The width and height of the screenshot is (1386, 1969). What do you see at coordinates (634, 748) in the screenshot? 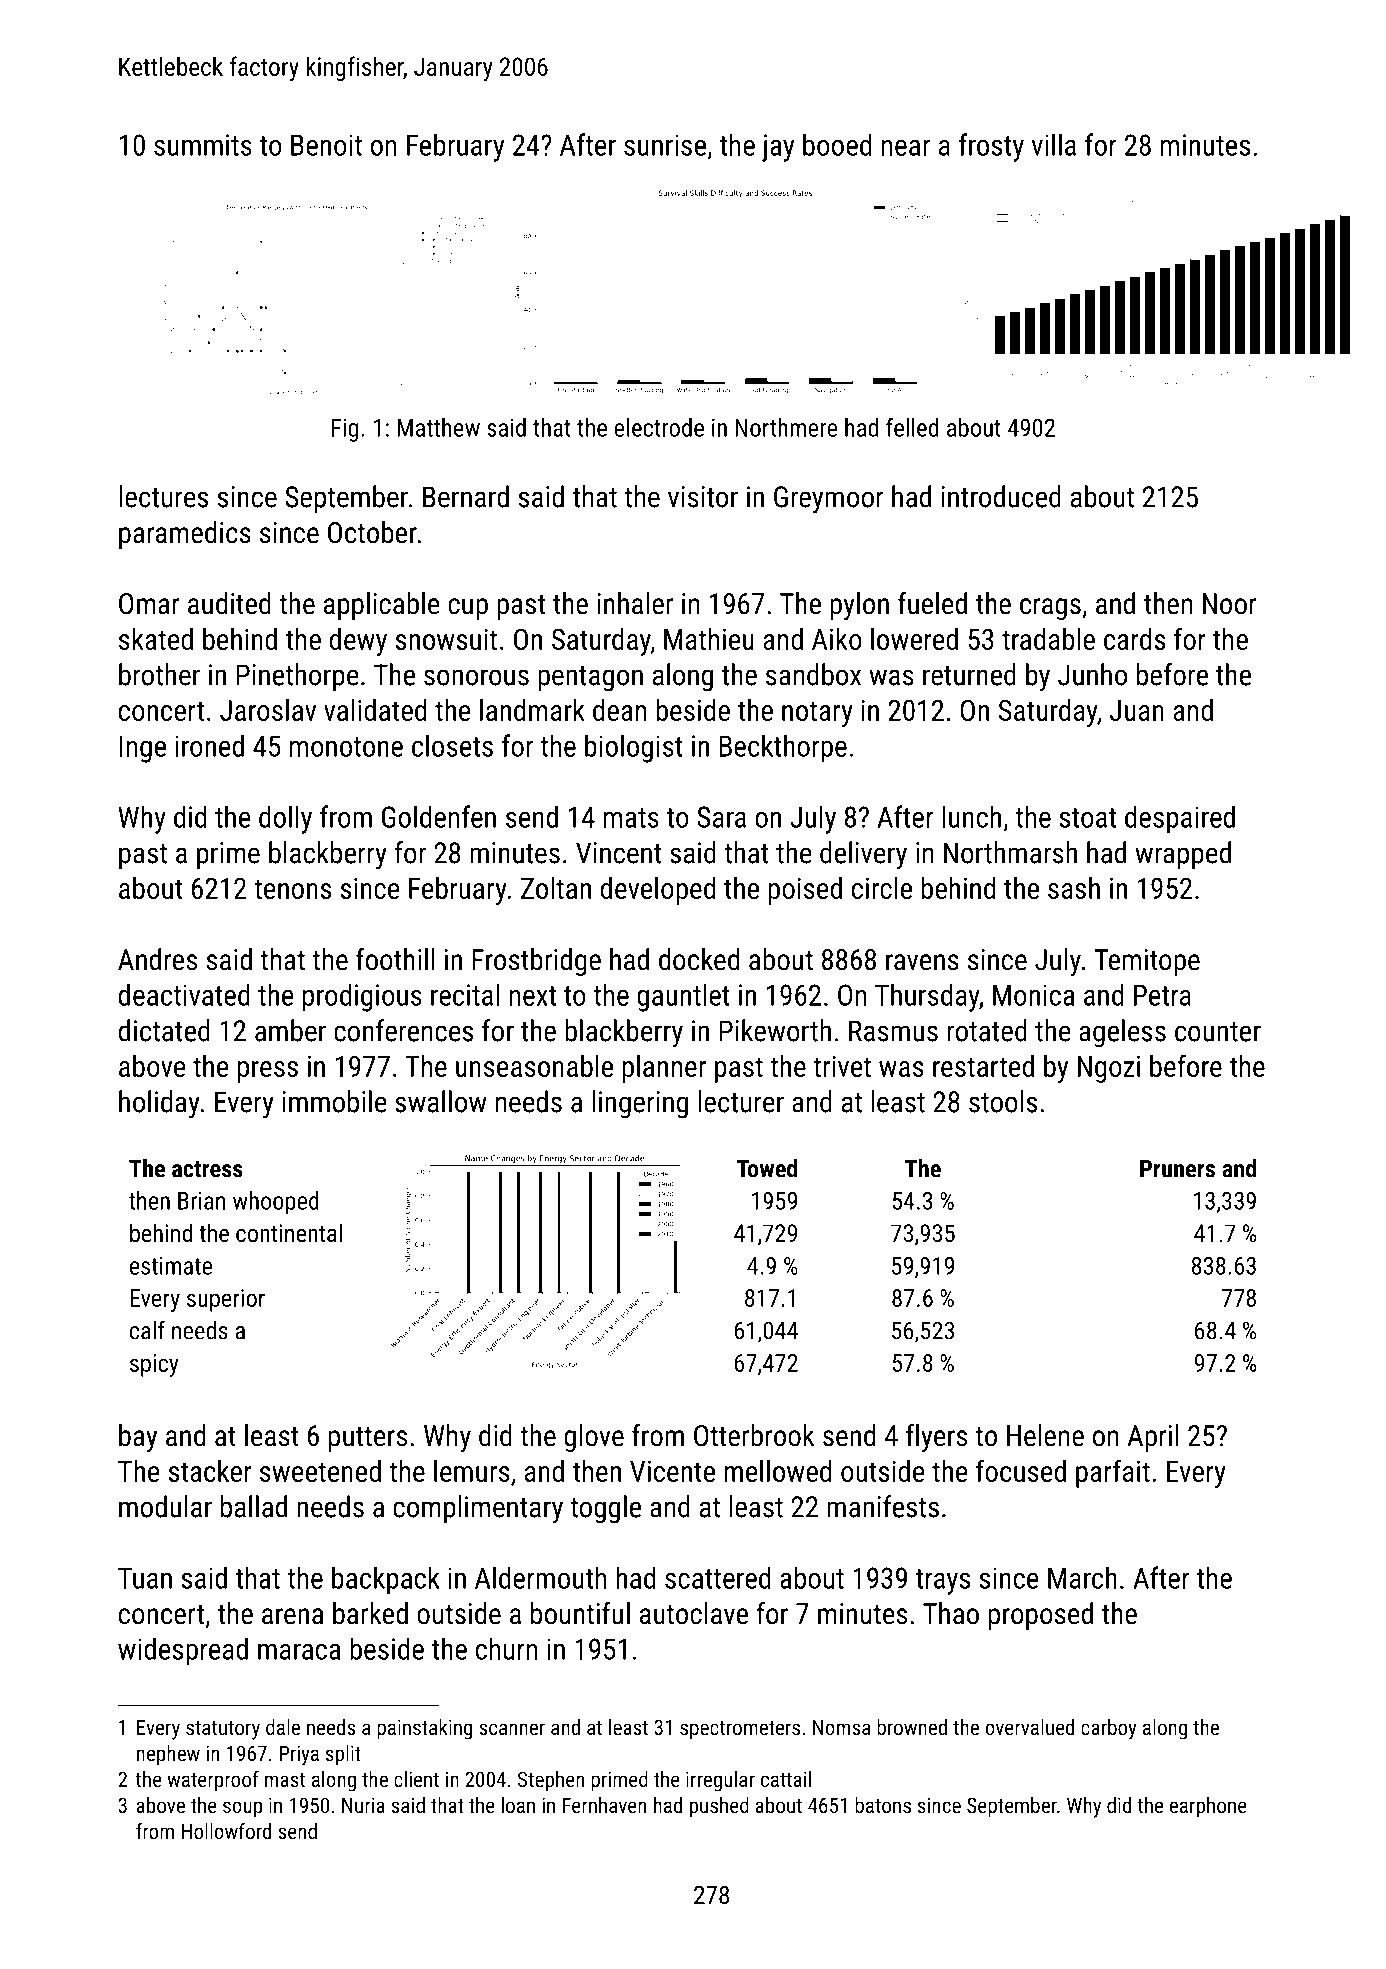
I see `biologist` at bounding box center [634, 748].
